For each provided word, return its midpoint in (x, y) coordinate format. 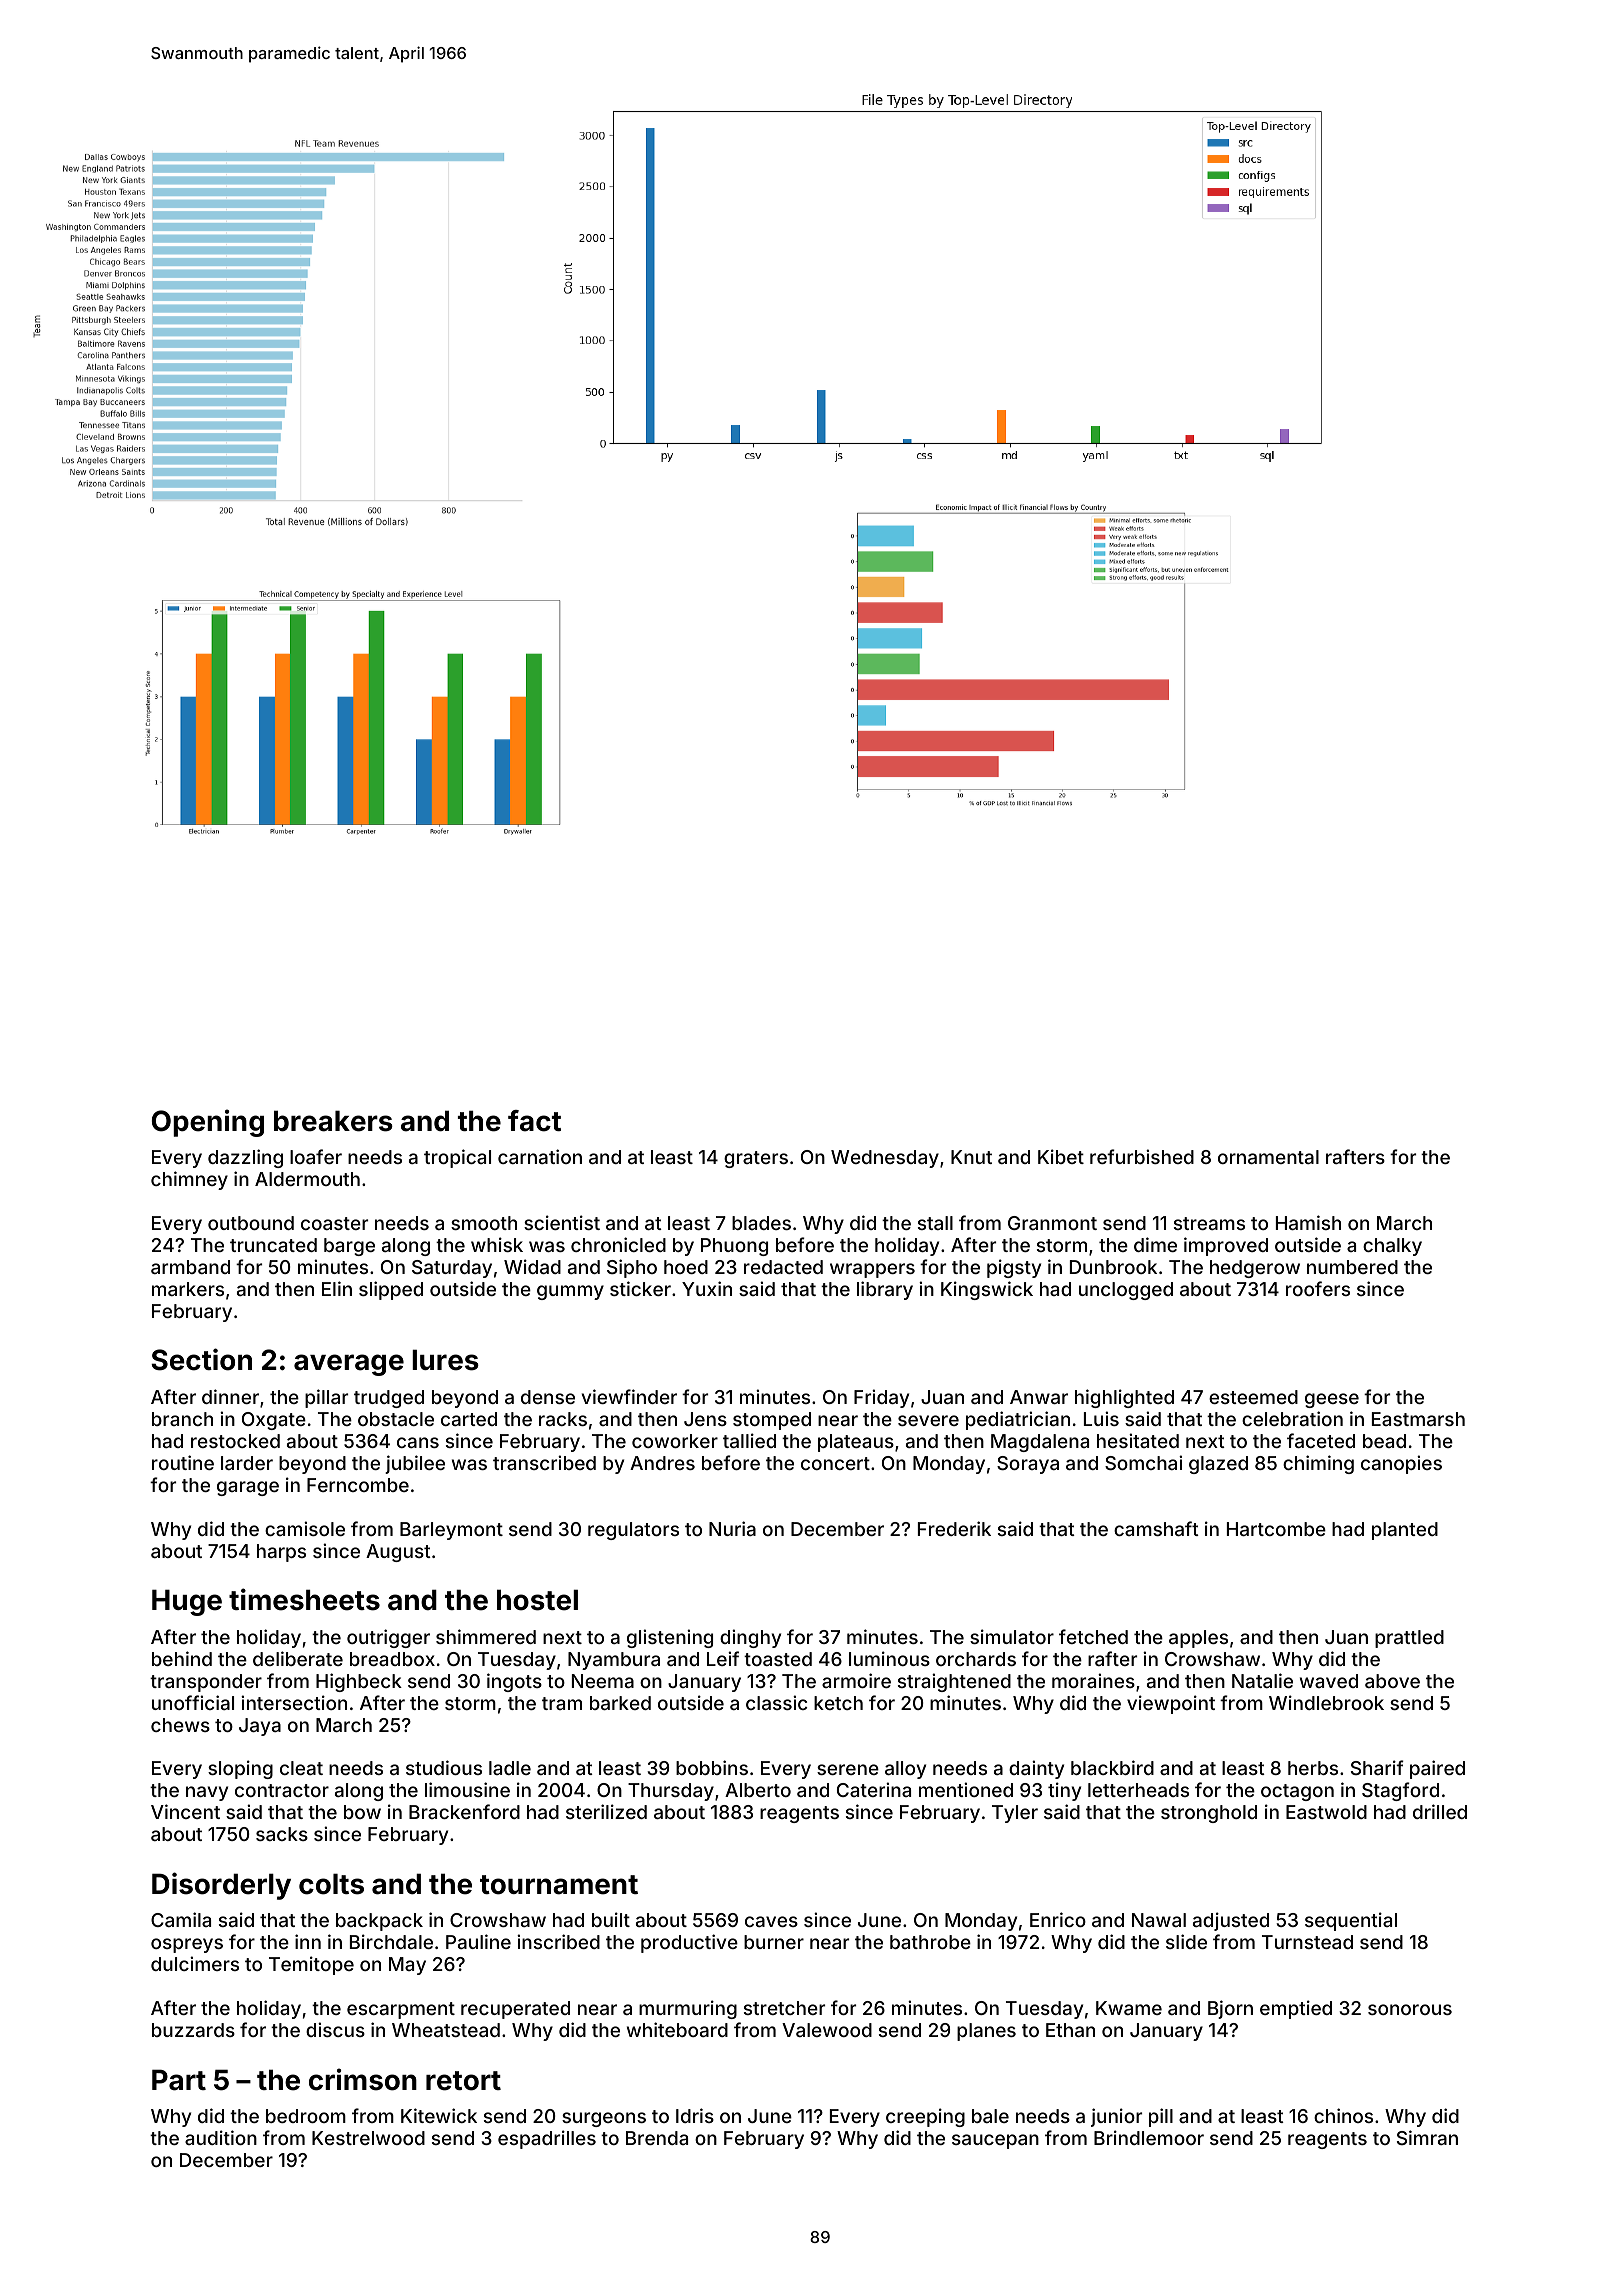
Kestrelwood (368, 2138)
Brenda (657, 2138)
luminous (889, 1658)
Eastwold (1326, 1812)
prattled (1409, 1639)
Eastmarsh (1418, 1419)
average (349, 1365)
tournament (559, 1885)
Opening (208, 1123)
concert (835, 1463)
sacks (282, 1834)
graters (756, 1159)
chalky (1392, 1247)
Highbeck (359, 1682)
